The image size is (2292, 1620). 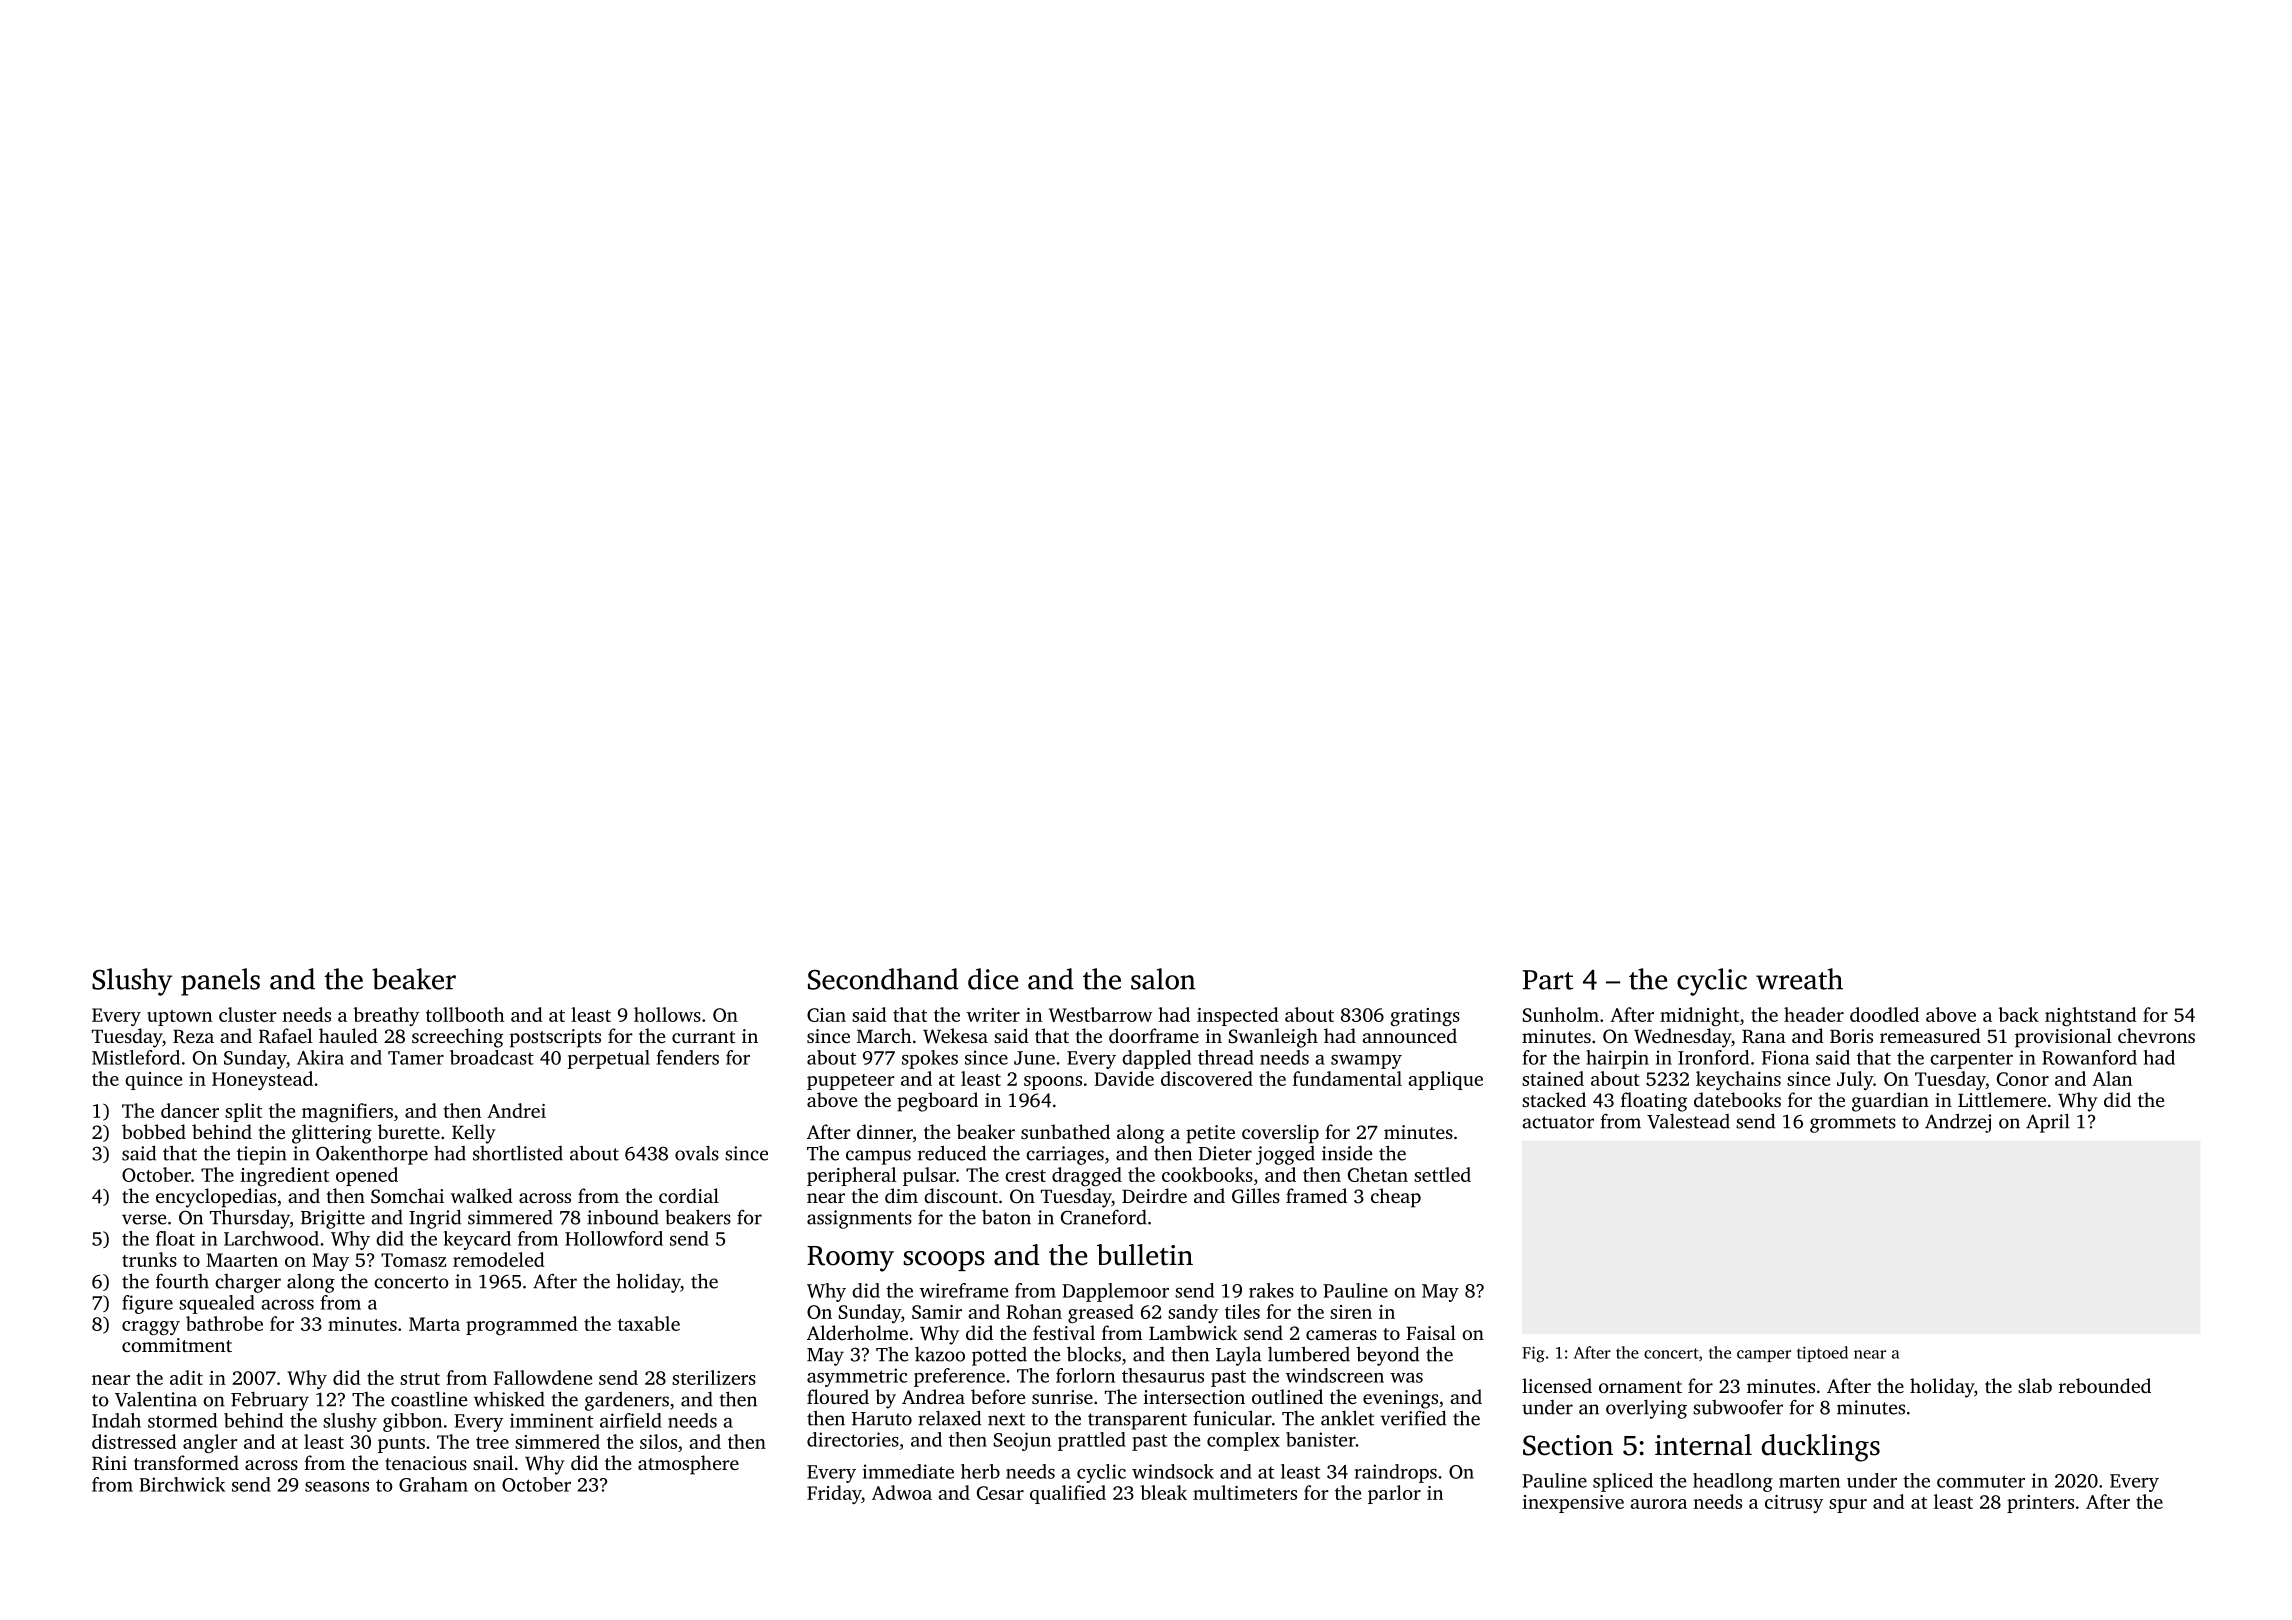 I want to click on wreath, so click(x=1799, y=979).
